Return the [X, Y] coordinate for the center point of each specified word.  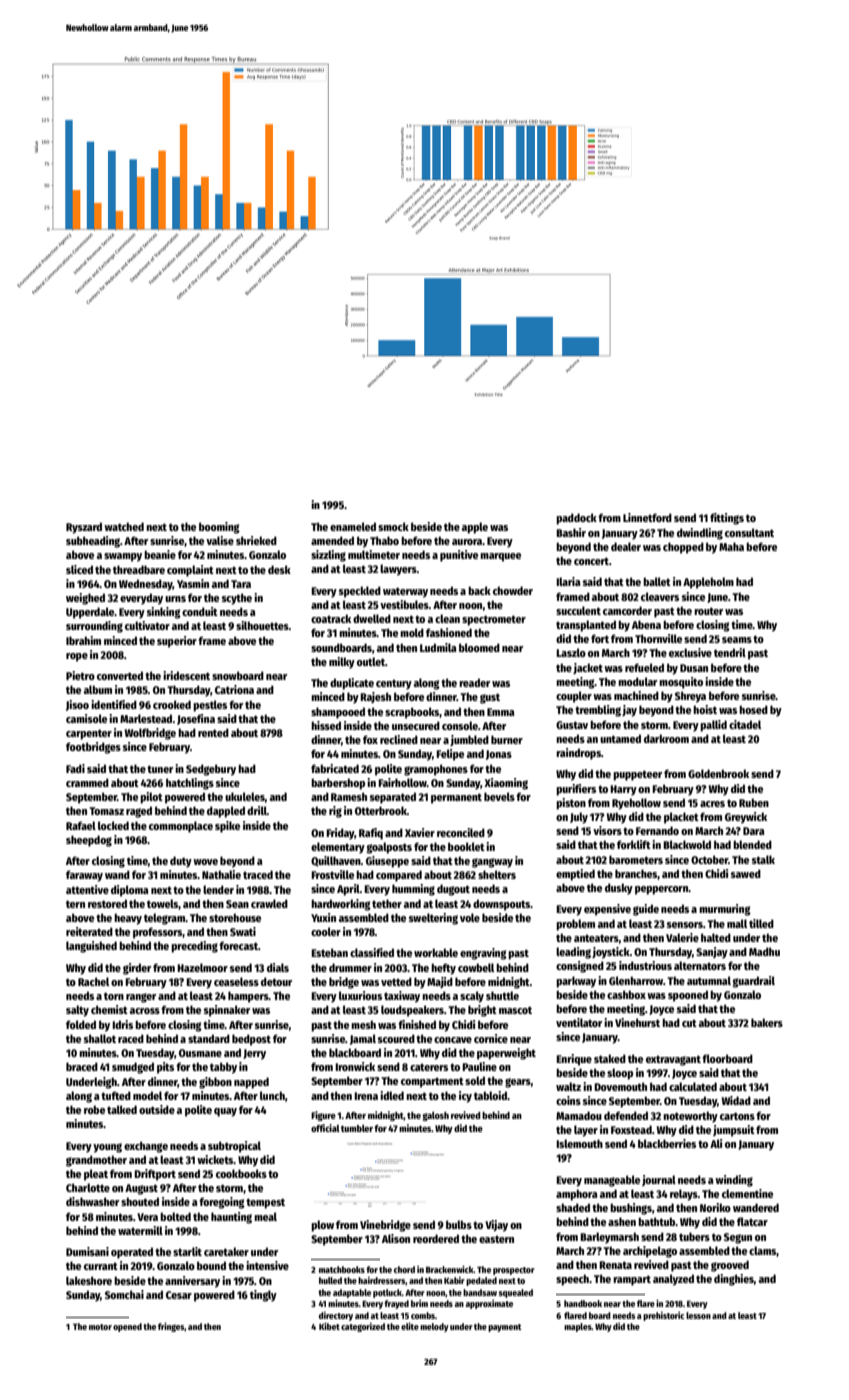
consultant [749, 532]
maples [578, 1327]
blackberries [667, 1143]
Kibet [329, 1326]
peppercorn [661, 890]
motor [100, 1327]
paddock [576, 519]
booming [219, 528]
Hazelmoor [202, 967]
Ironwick [355, 1066]
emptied [575, 875]
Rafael [81, 825]
